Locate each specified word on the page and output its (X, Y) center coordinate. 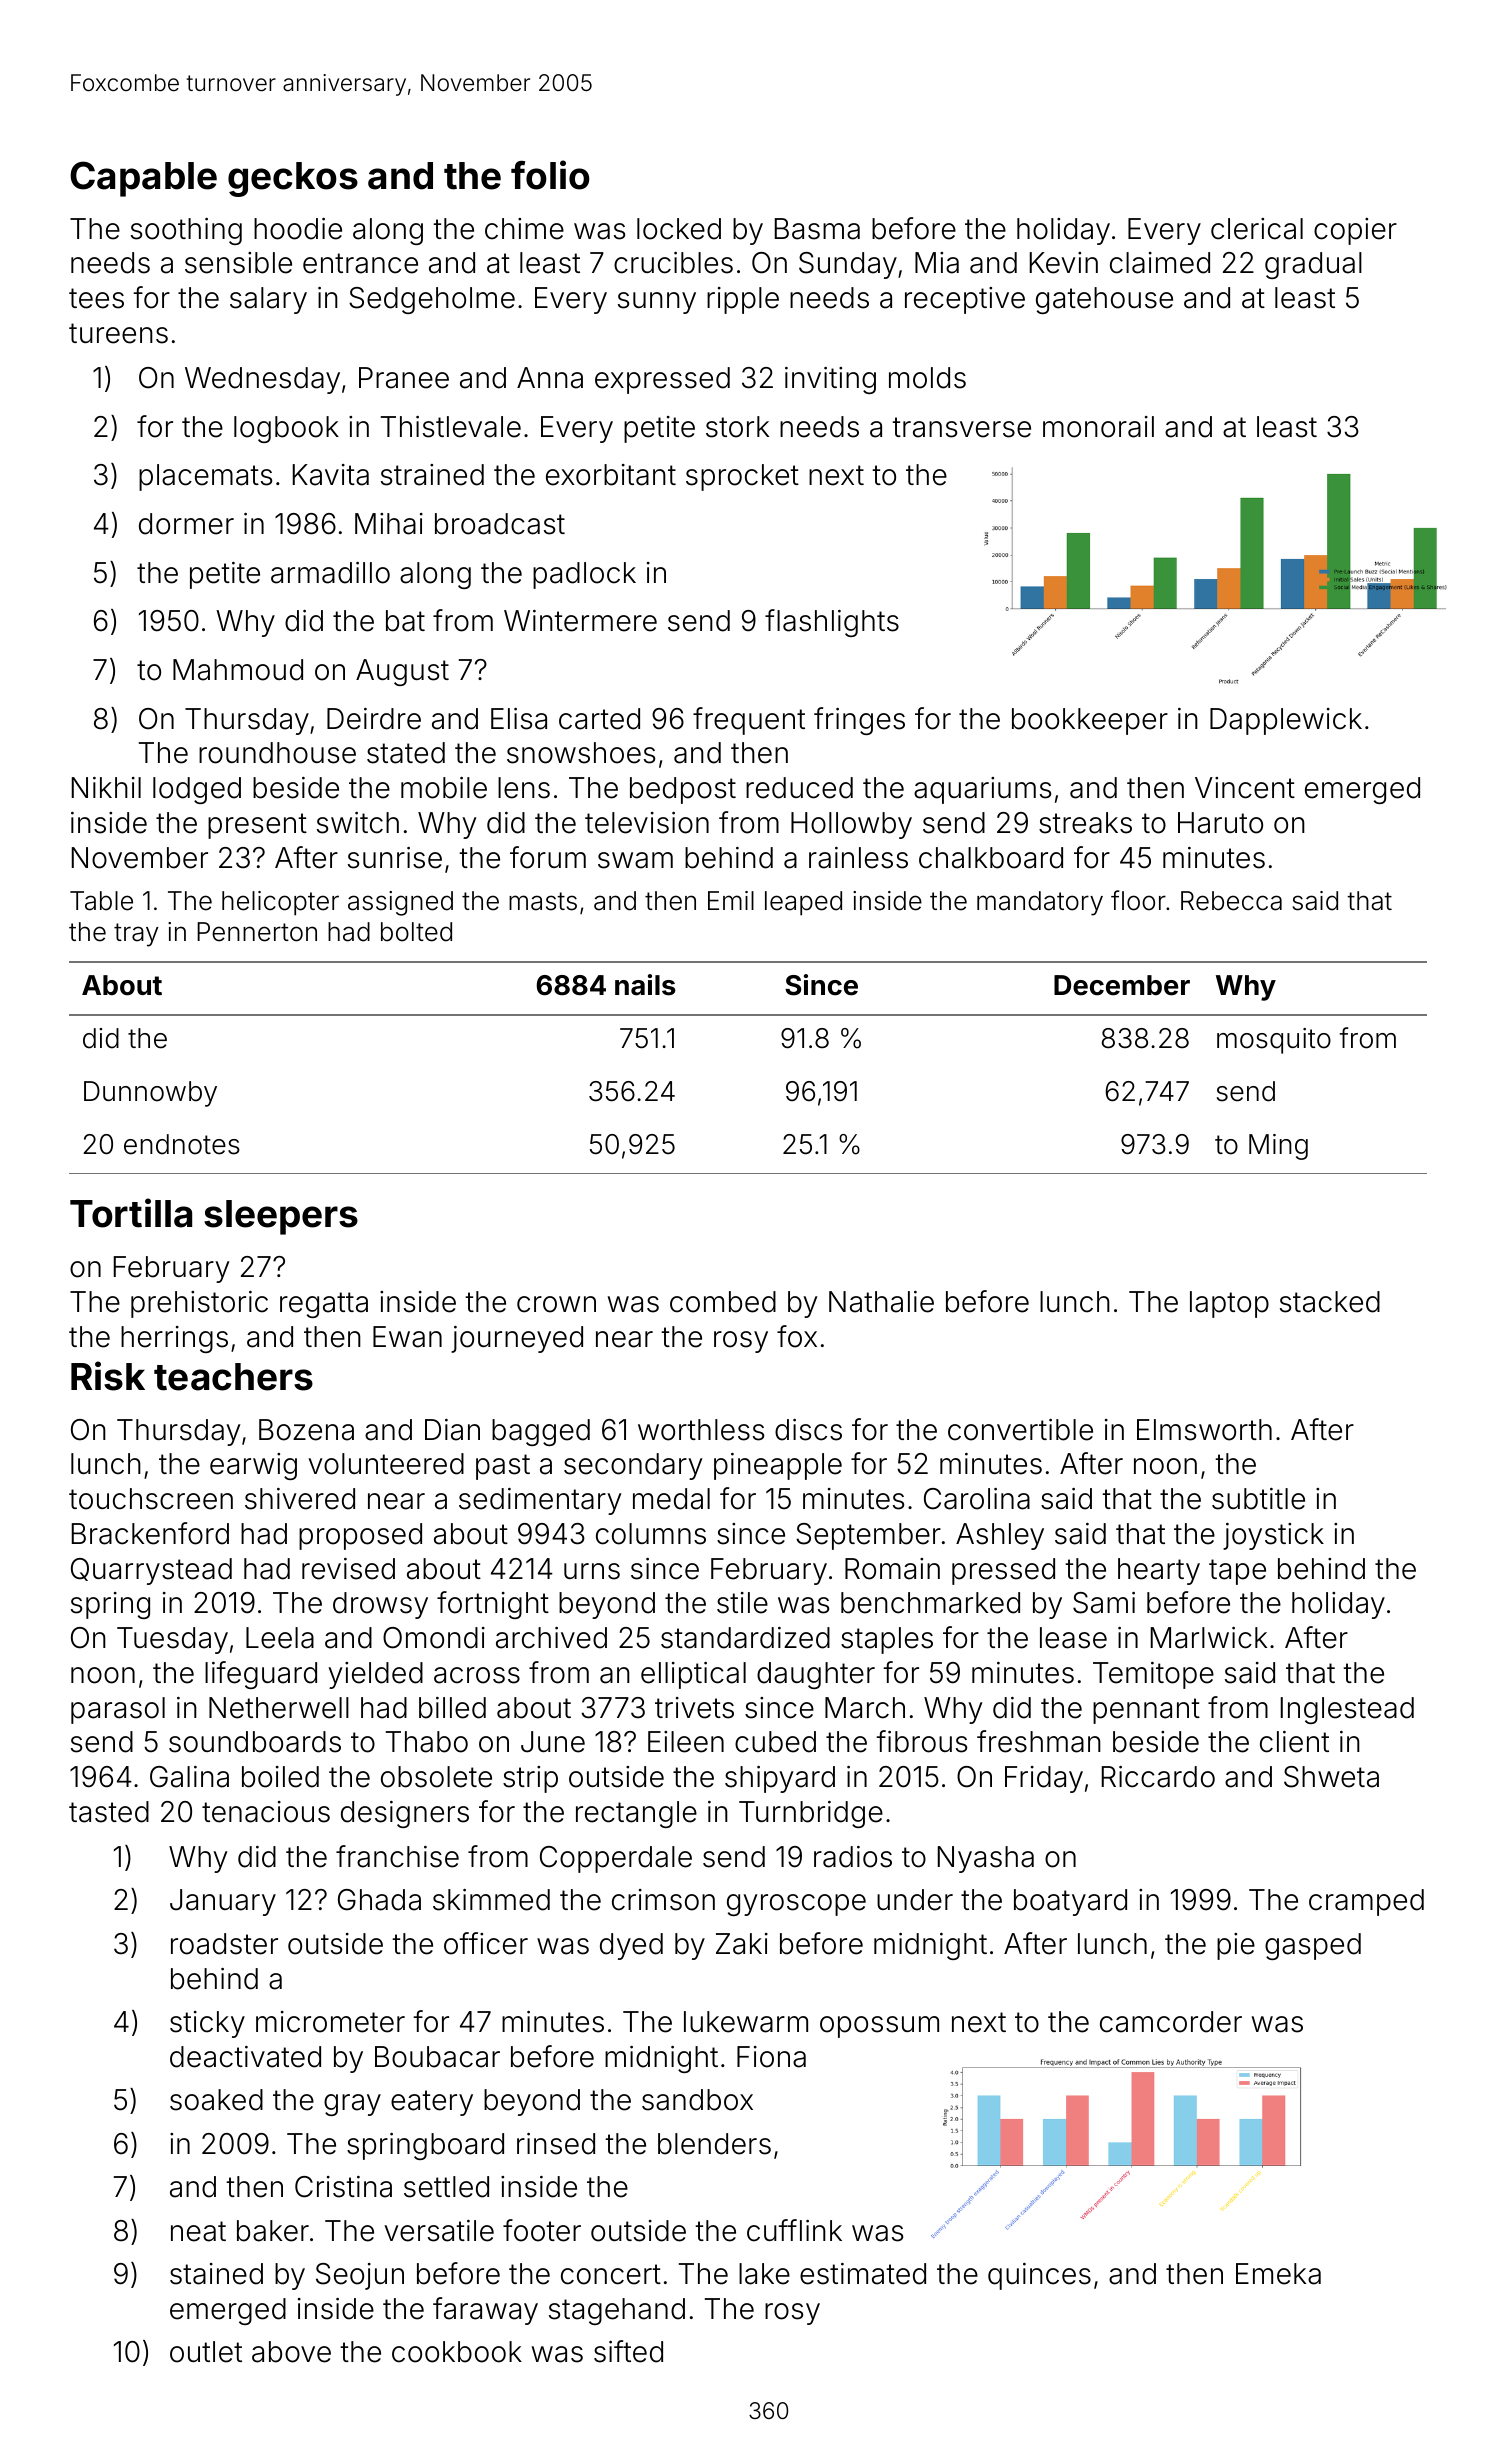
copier (1355, 231)
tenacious (266, 1812)
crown (556, 1304)
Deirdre (374, 719)
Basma (817, 229)
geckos (293, 179)
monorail (1098, 427)
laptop (1229, 1304)
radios (853, 1857)
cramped (1366, 1902)
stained (216, 2274)
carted (599, 719)
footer (542, 2230)
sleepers (281, 1217)
